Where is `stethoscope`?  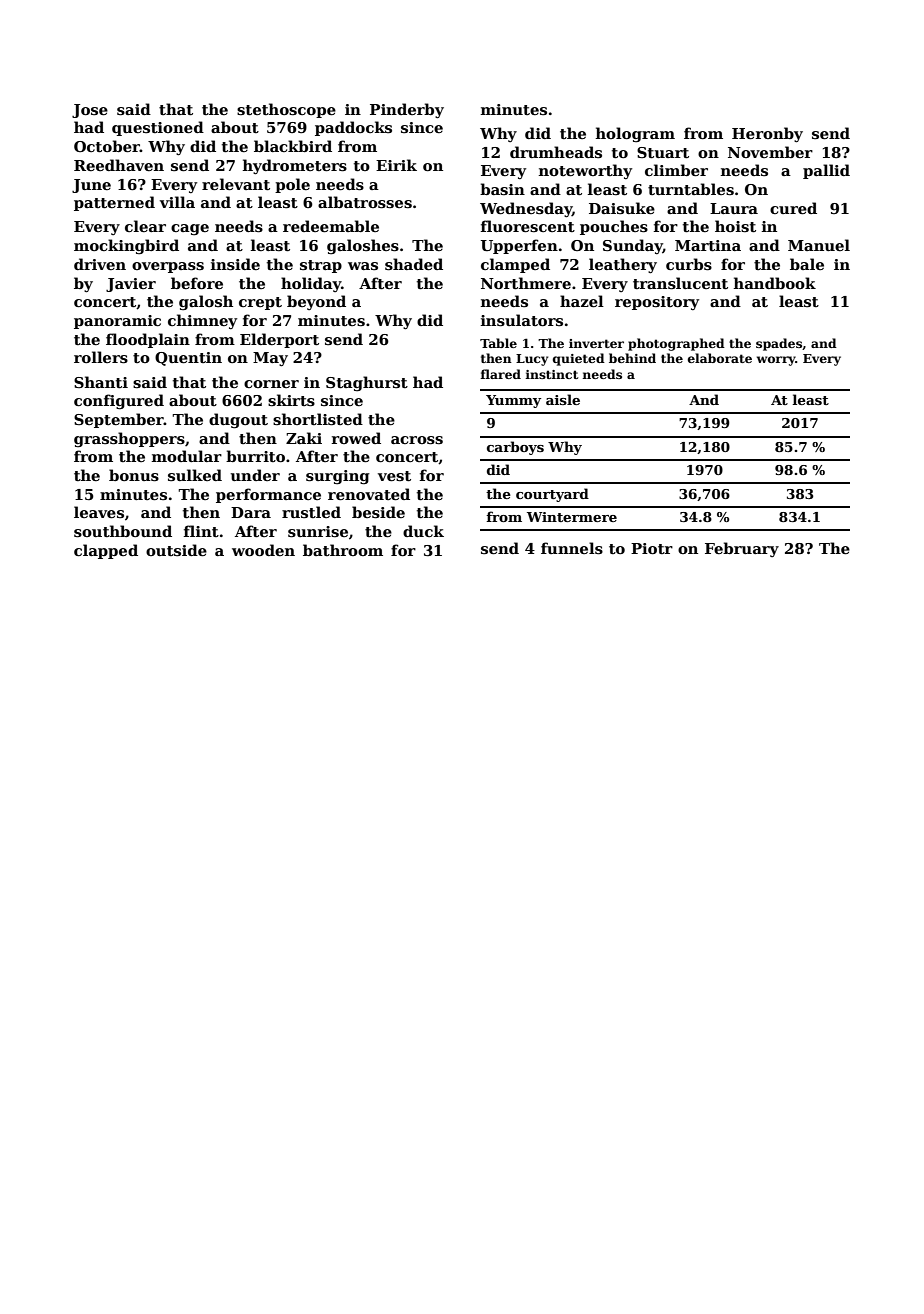 stethoscope is located at coordinates (286, 110).
